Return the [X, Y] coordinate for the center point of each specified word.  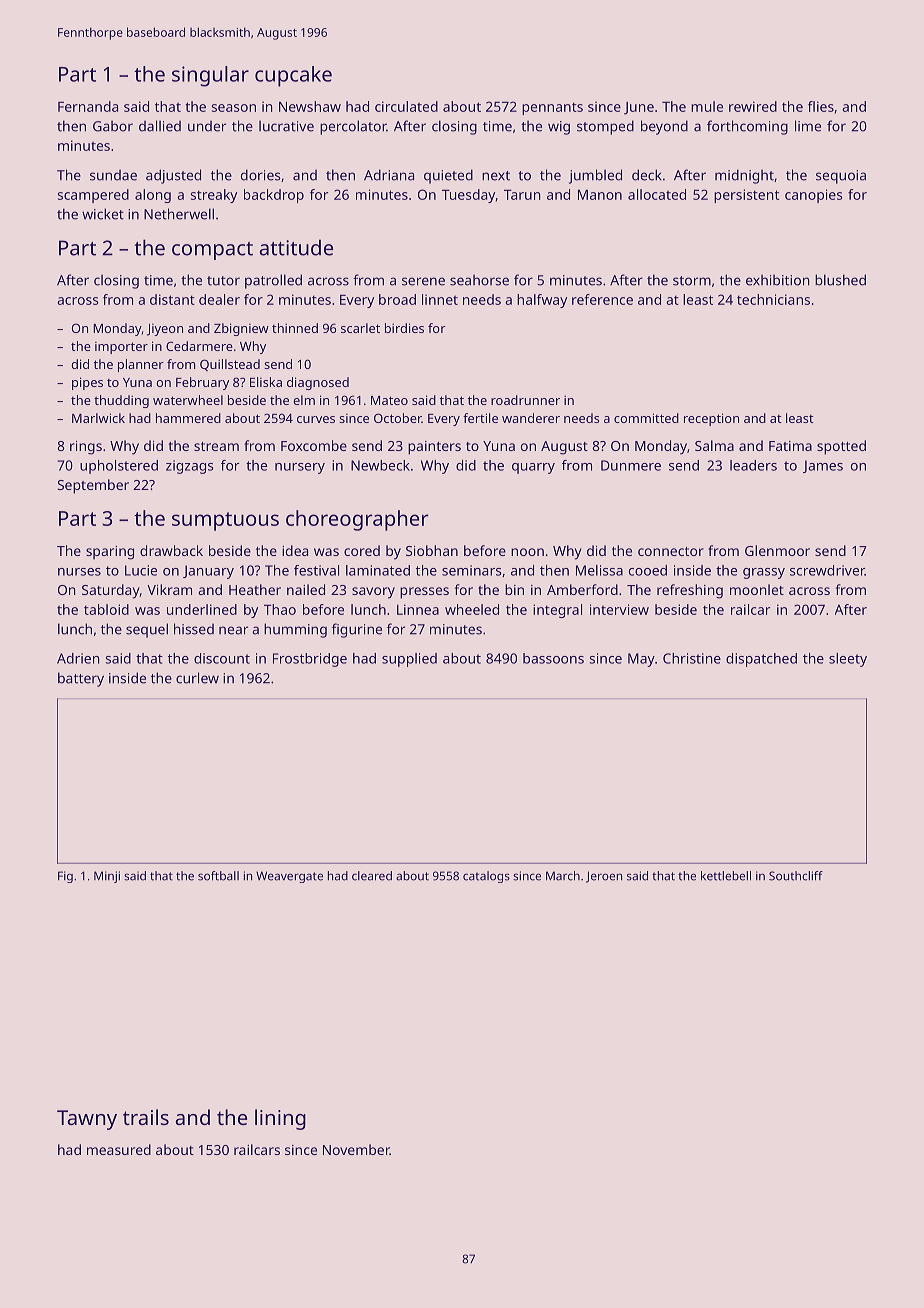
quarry [533, 468]
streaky [214, 196]
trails [146, 1117]
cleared [372, 876]
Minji [107, 877]
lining [280, 1119]
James [823, 466]
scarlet [360, 328]
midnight [744, 176]
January [208, 572]
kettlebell [726, 876]
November [356, 1149]
